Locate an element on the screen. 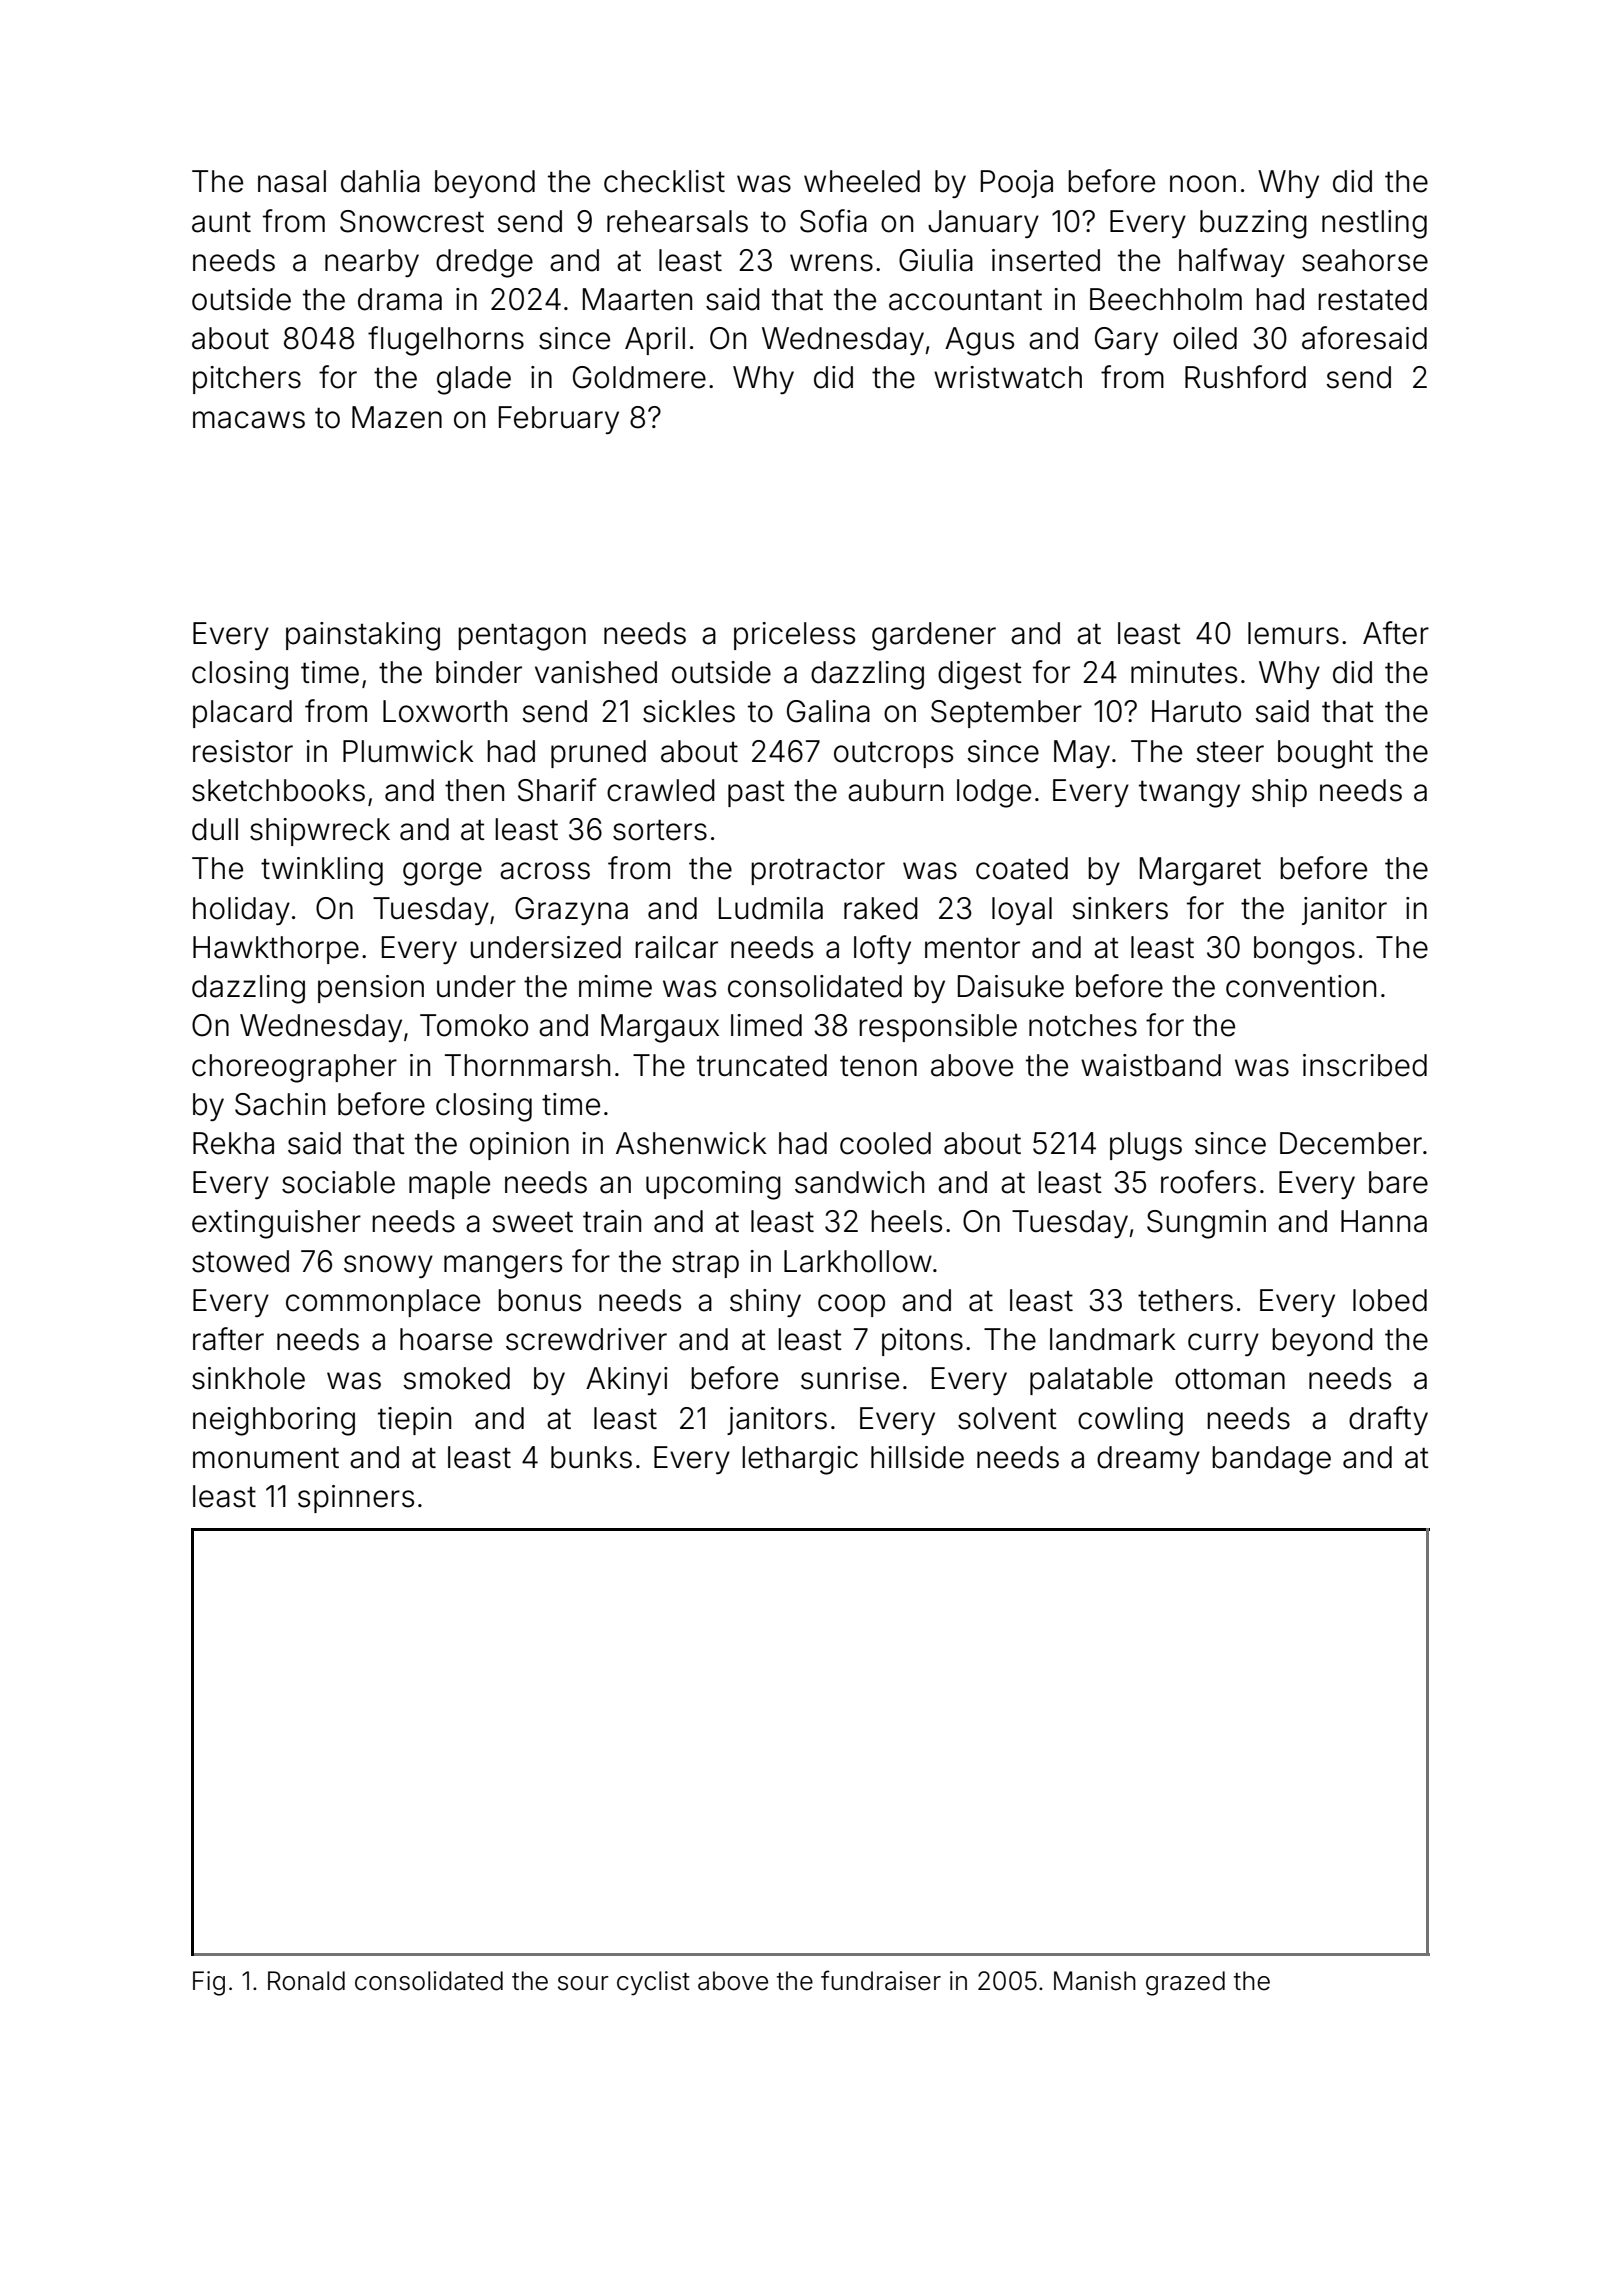  gardener is located at coordinates (934, 636).
